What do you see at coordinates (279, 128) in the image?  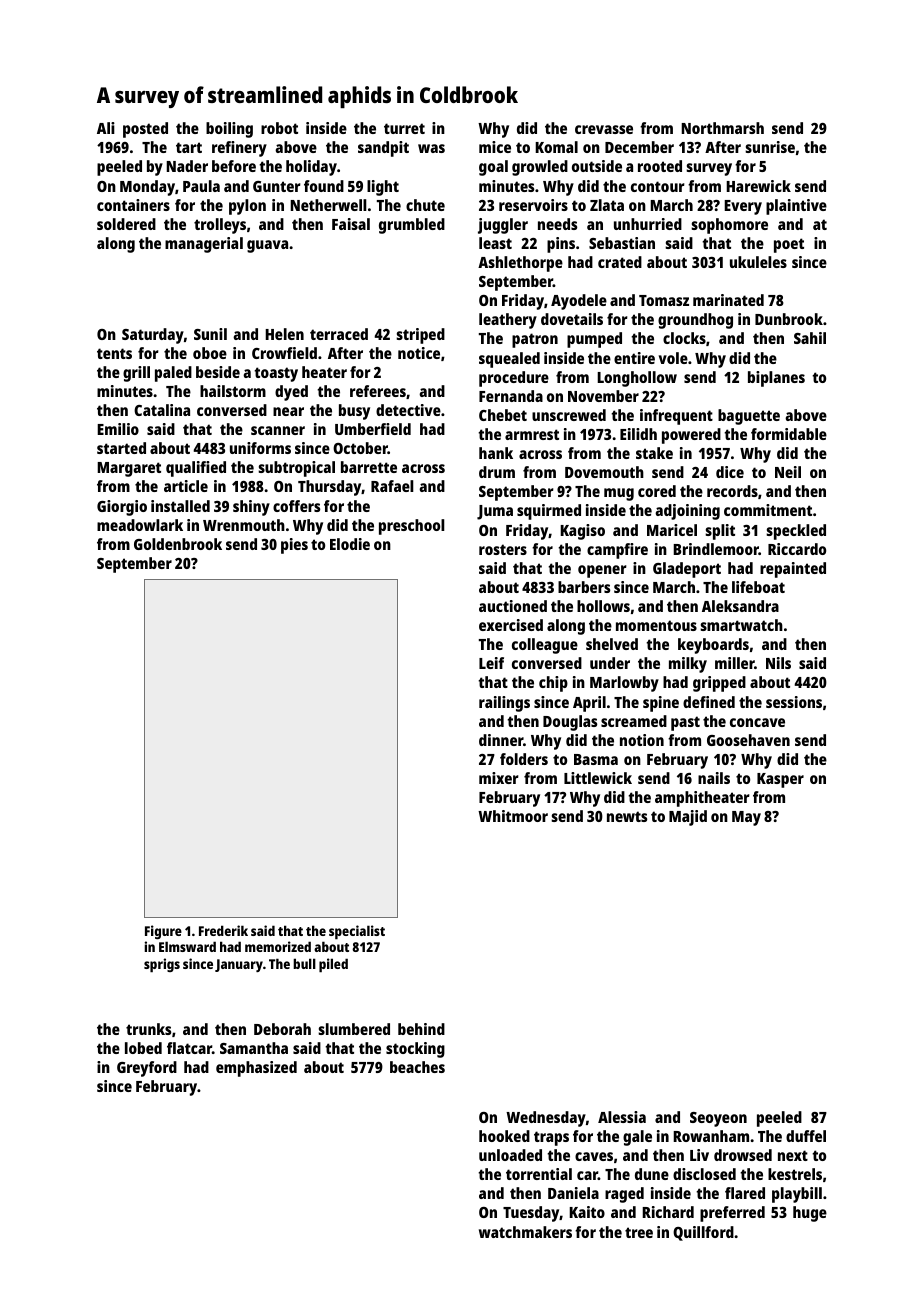 I see `robot` at bounding box center [279, 128].
